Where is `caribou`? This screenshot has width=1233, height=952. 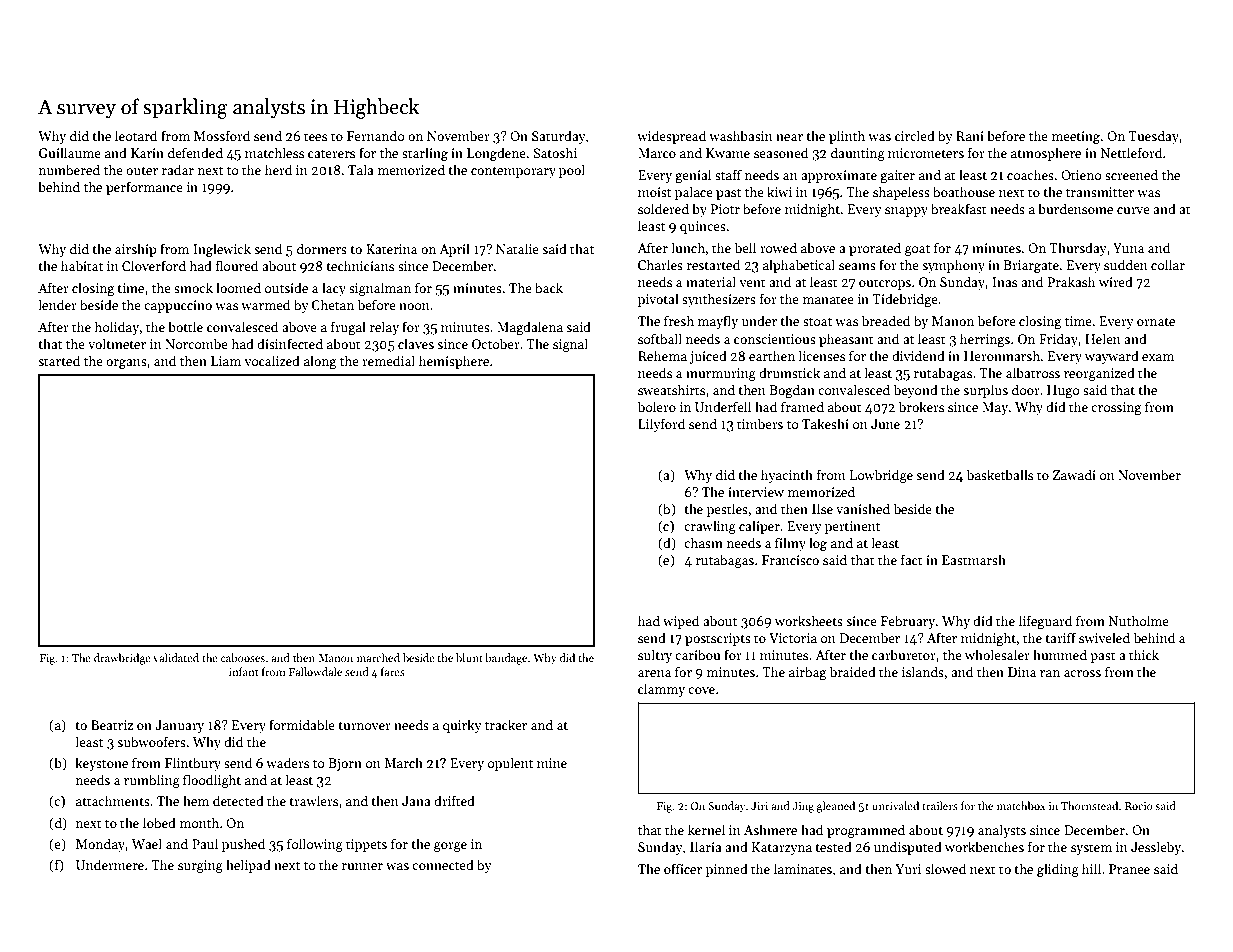
caribou is located at coordinates (697, 654).
